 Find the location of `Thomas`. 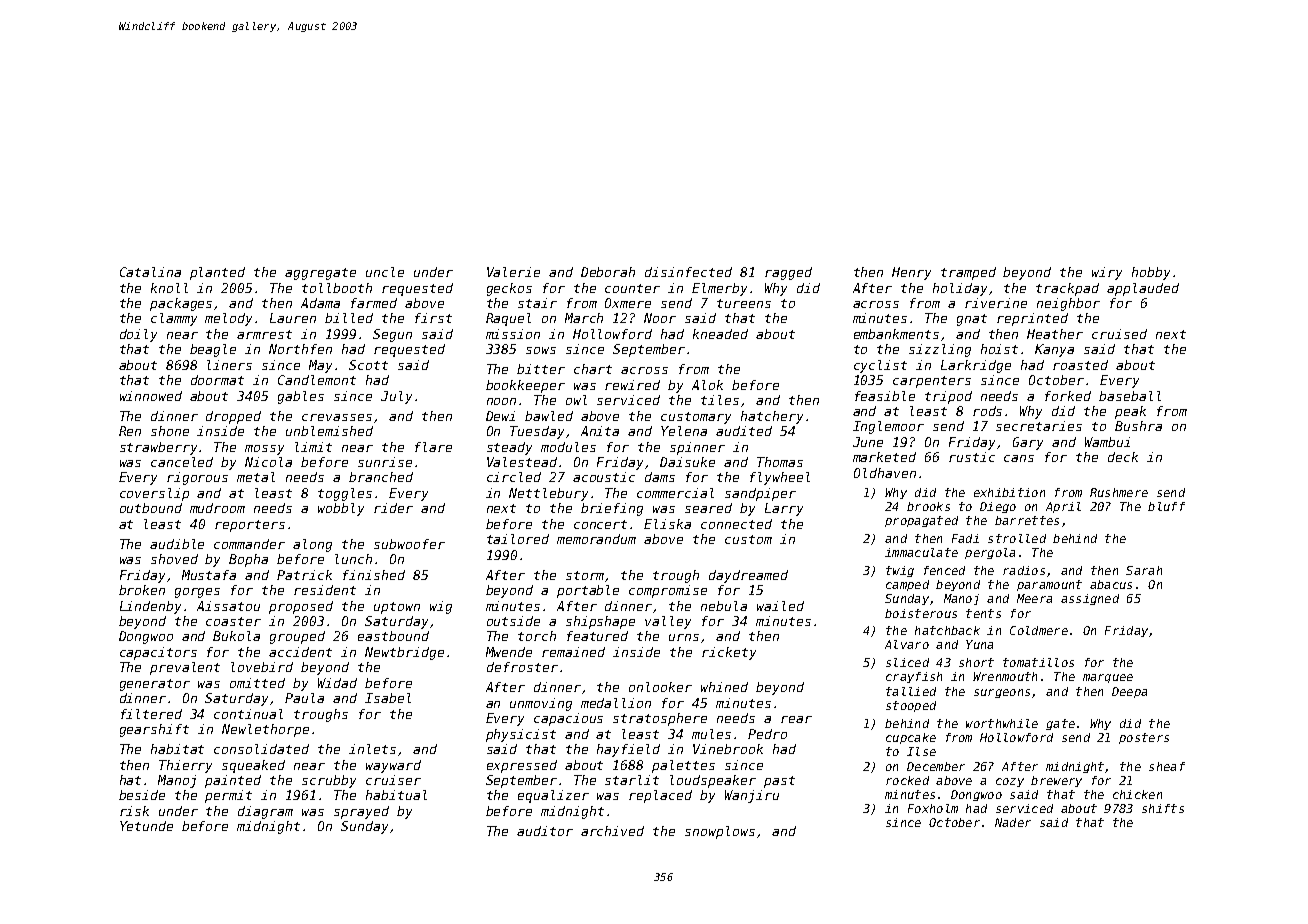

Thomas is located at coordinates (780, 462).
